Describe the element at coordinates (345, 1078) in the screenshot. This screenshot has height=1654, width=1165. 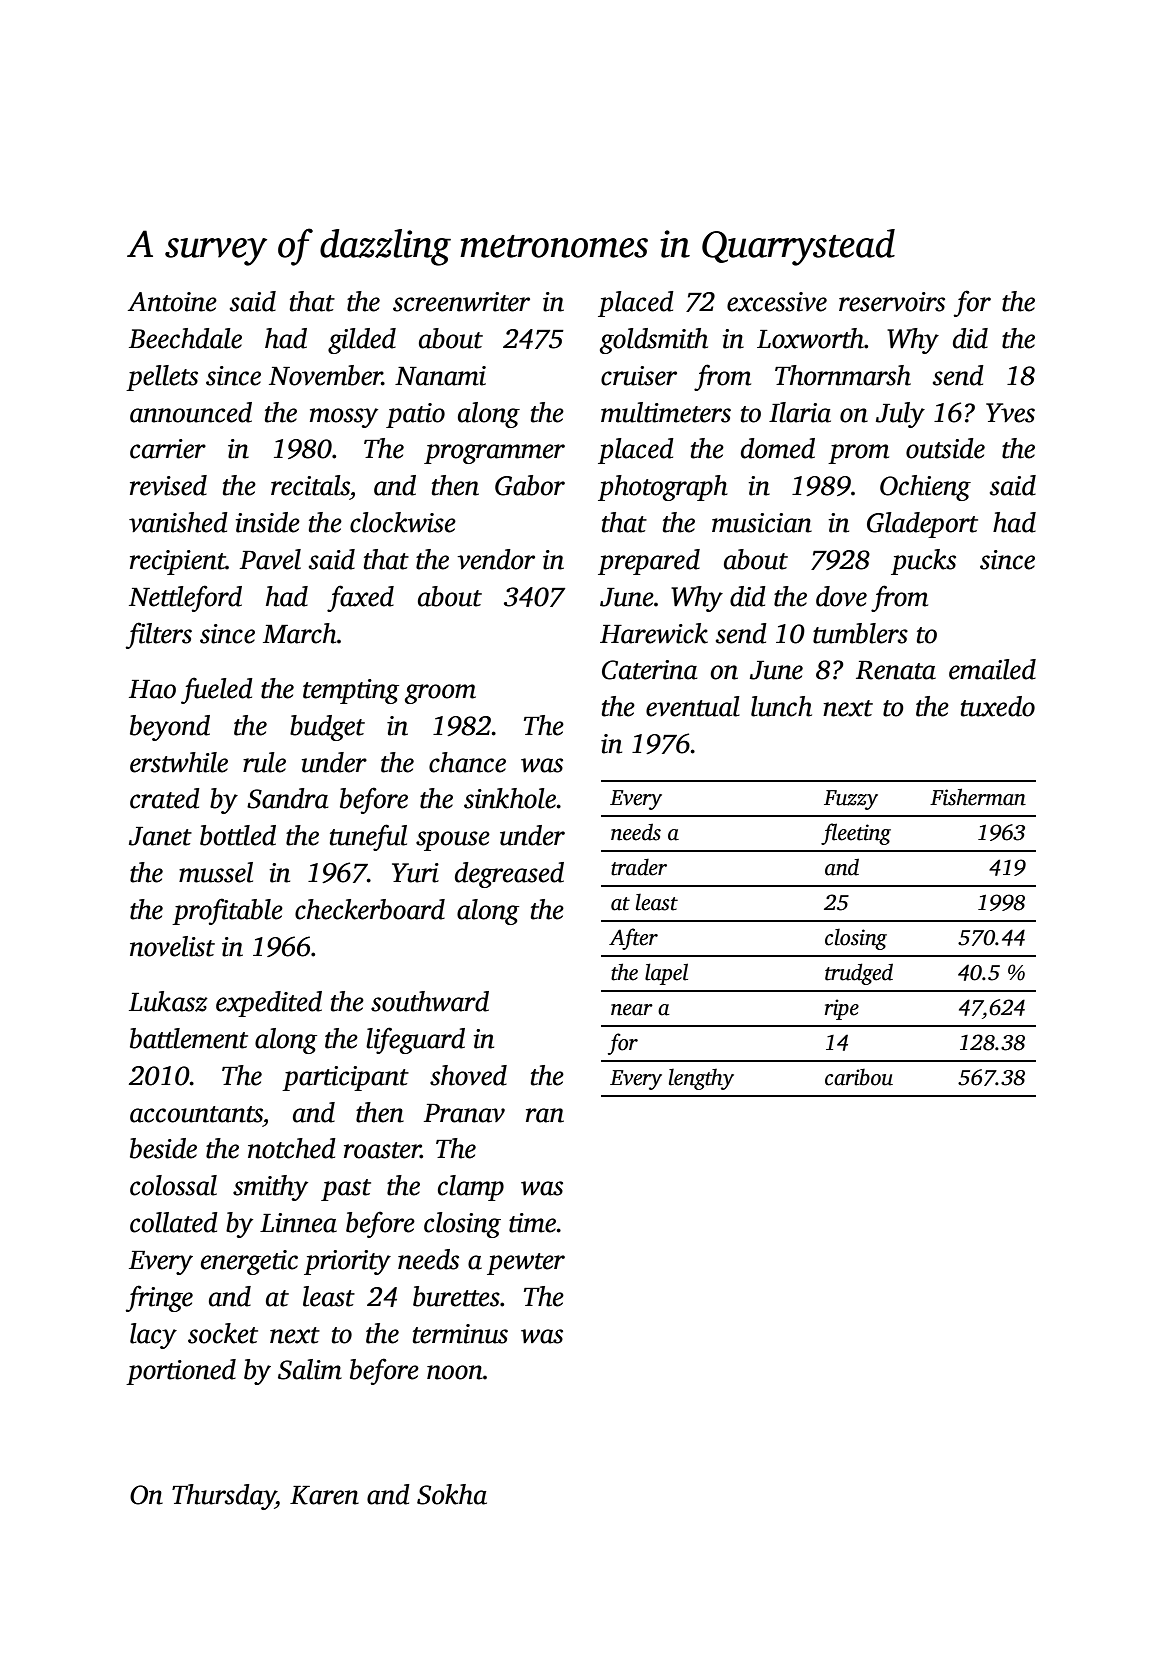
I see `participant` at that location.
